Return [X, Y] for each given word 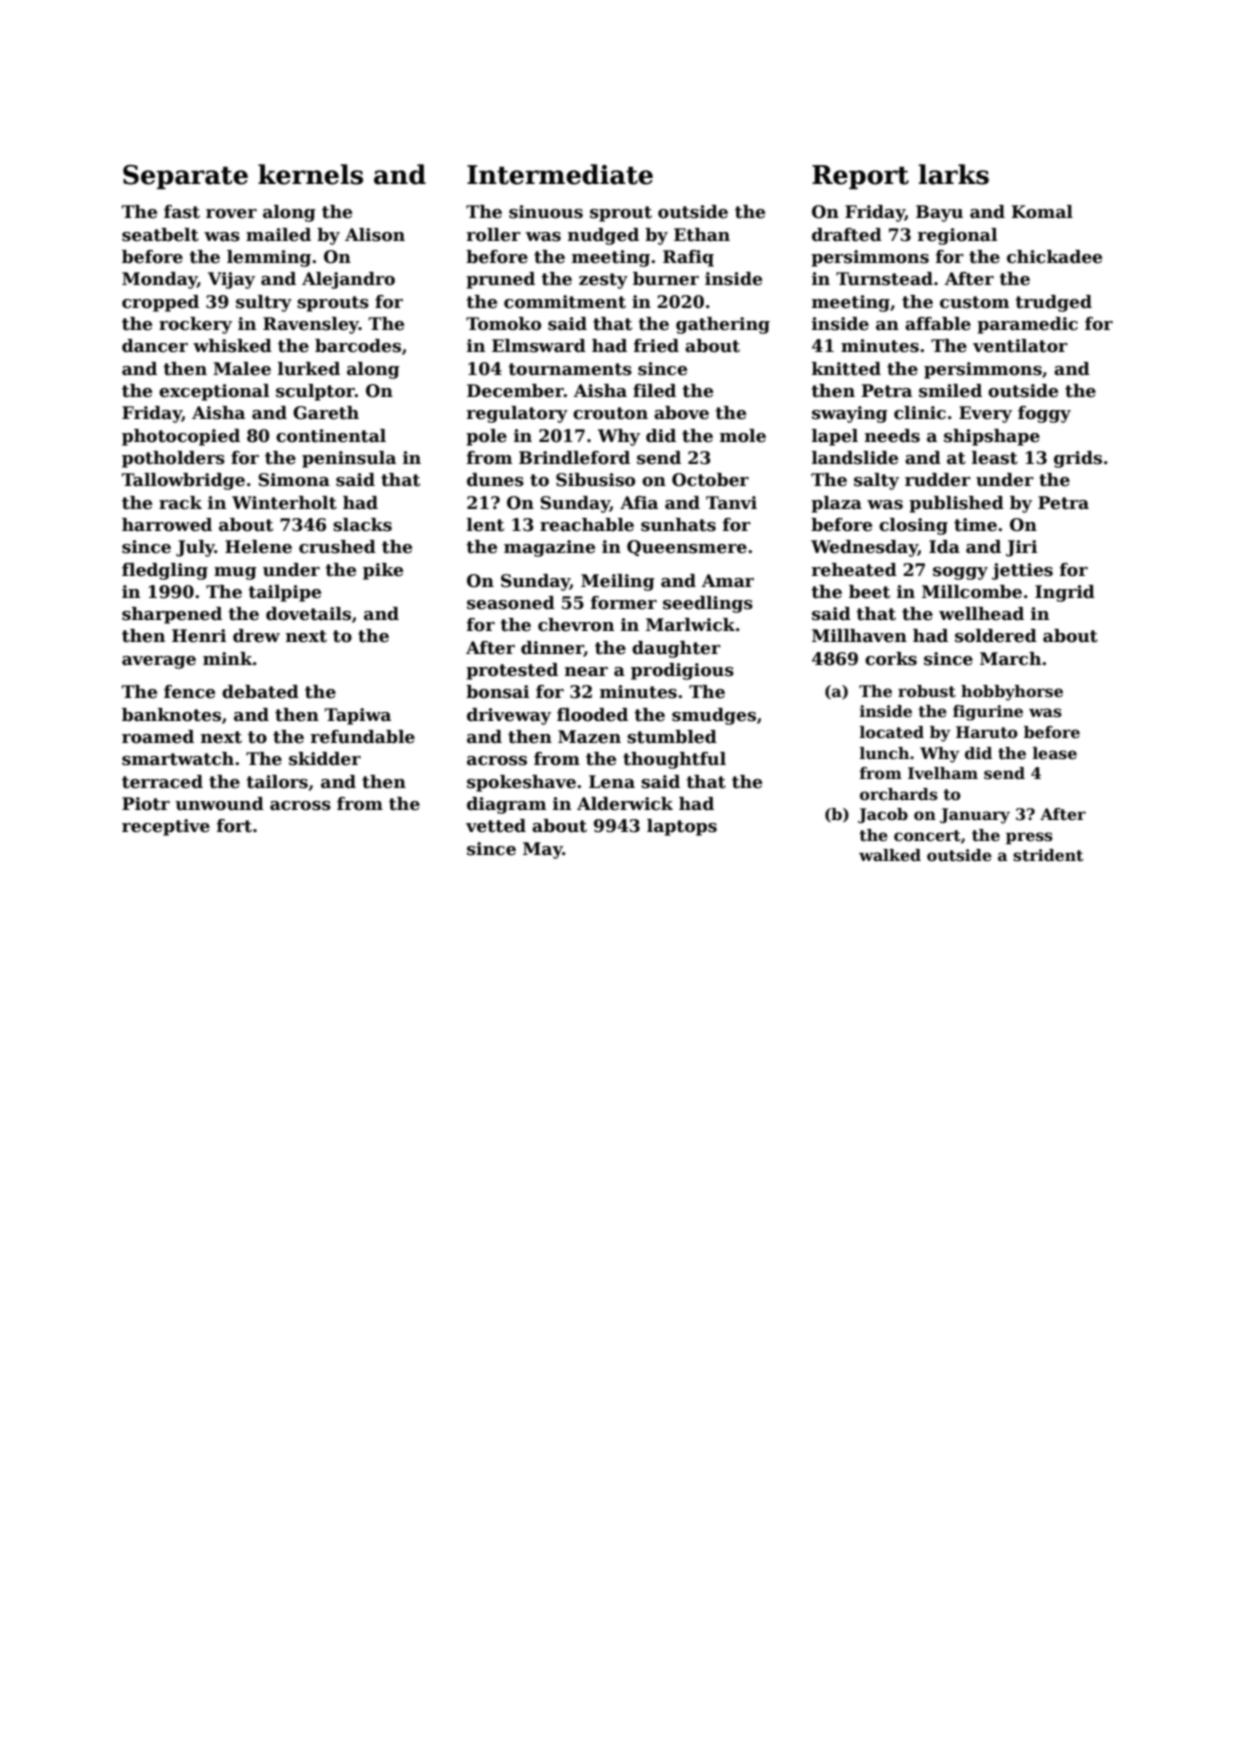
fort [234, 826]
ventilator [1020, 346]
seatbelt [160, 235]
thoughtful [674, 760]
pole [486, 437]
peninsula [349, 459]
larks [954, 174]
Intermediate [560, 174]
